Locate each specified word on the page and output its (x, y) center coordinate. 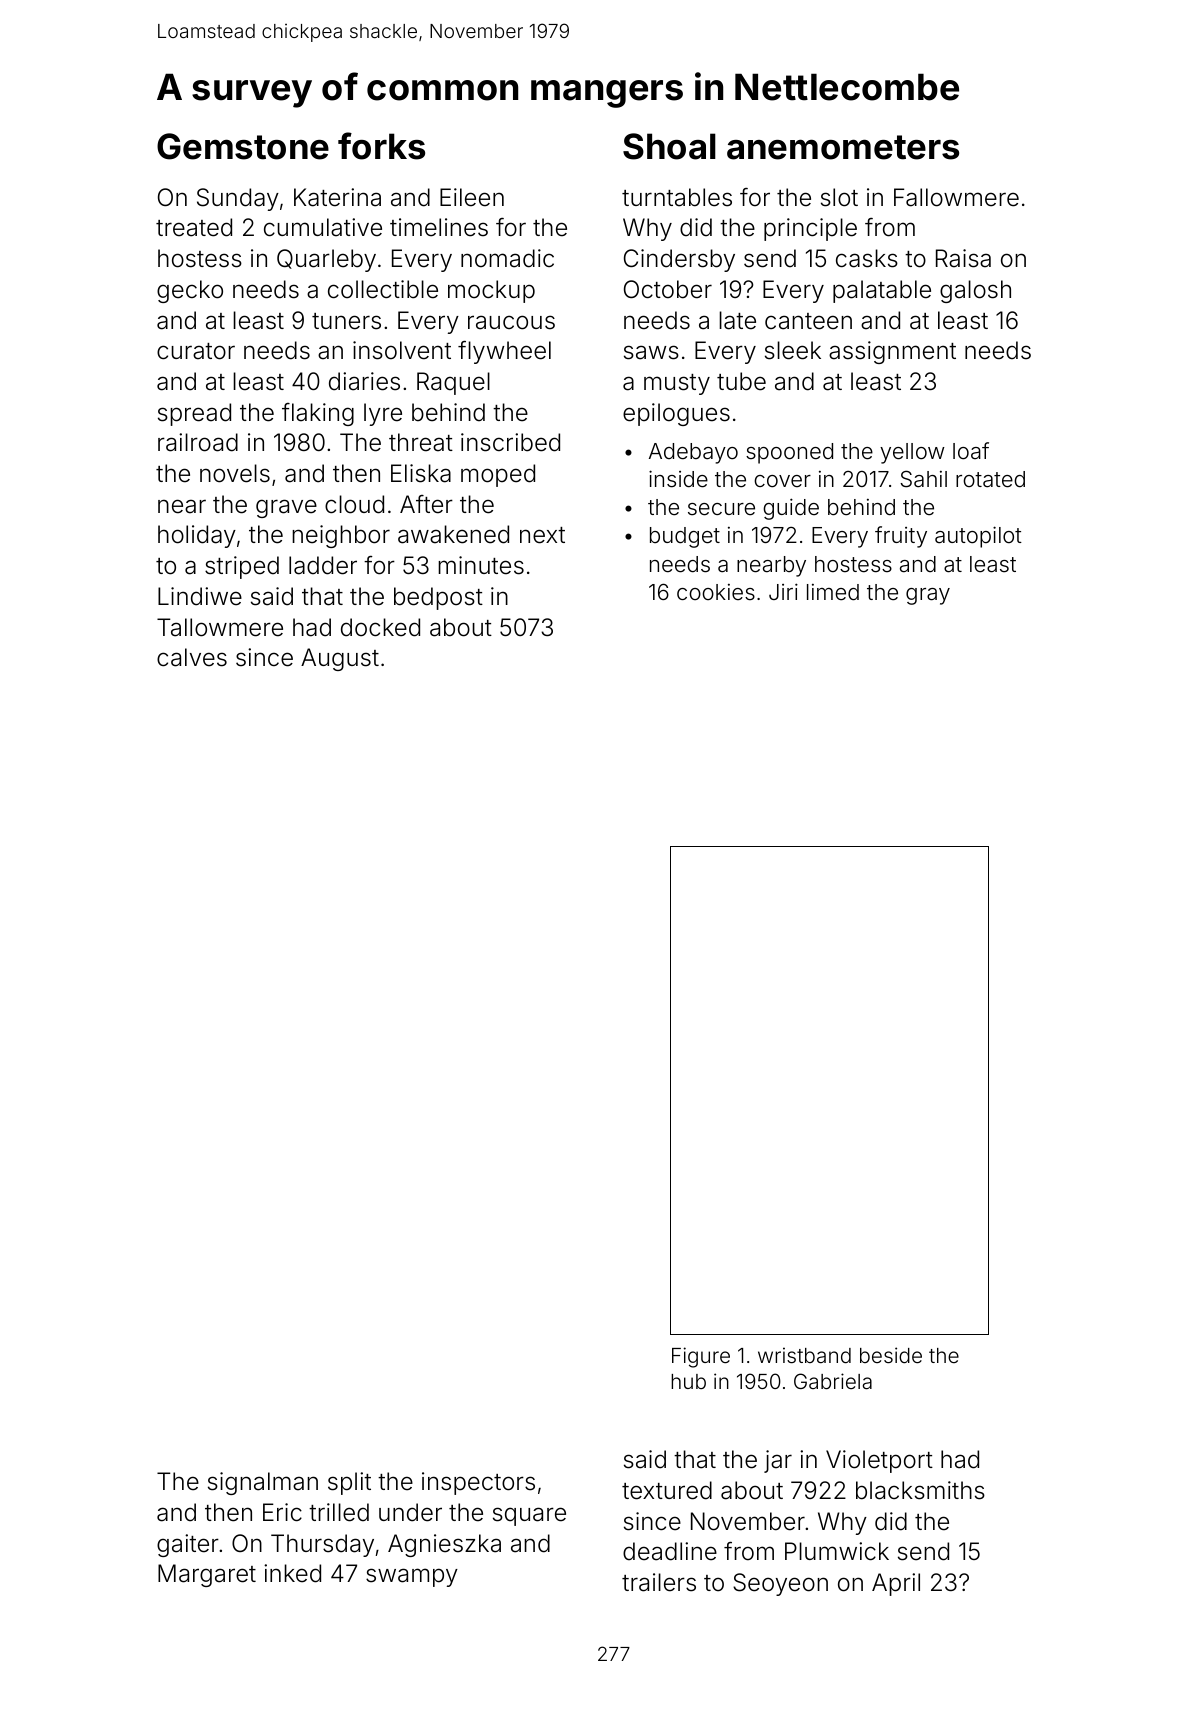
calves (192, 657)
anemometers (843, 147)
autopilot (978, 537)
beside (891, 1355)
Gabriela (833, 1381)
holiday (197, 536)
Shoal (669, 146)
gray (928, 596)
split (349, 1483)
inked (292, 1573)
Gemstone (243, 146)
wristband (804, 1355)
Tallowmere (220, 627)
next (542, 535)
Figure (701, 1357)
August (340, 659)
